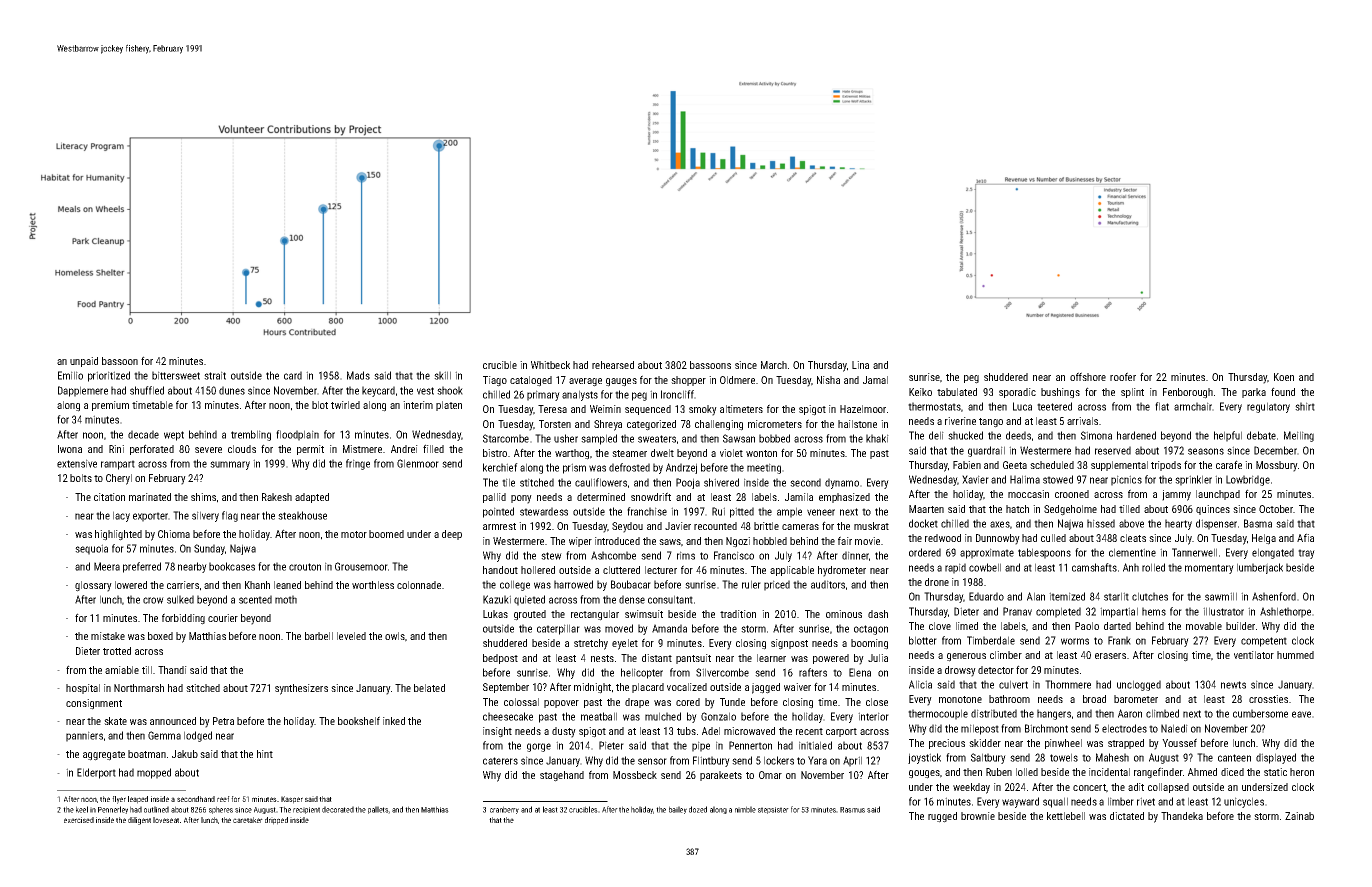 Image resolution: width=1372 pixels, height=887 pixels. I want to click on helpful, so click(1228, 436).
